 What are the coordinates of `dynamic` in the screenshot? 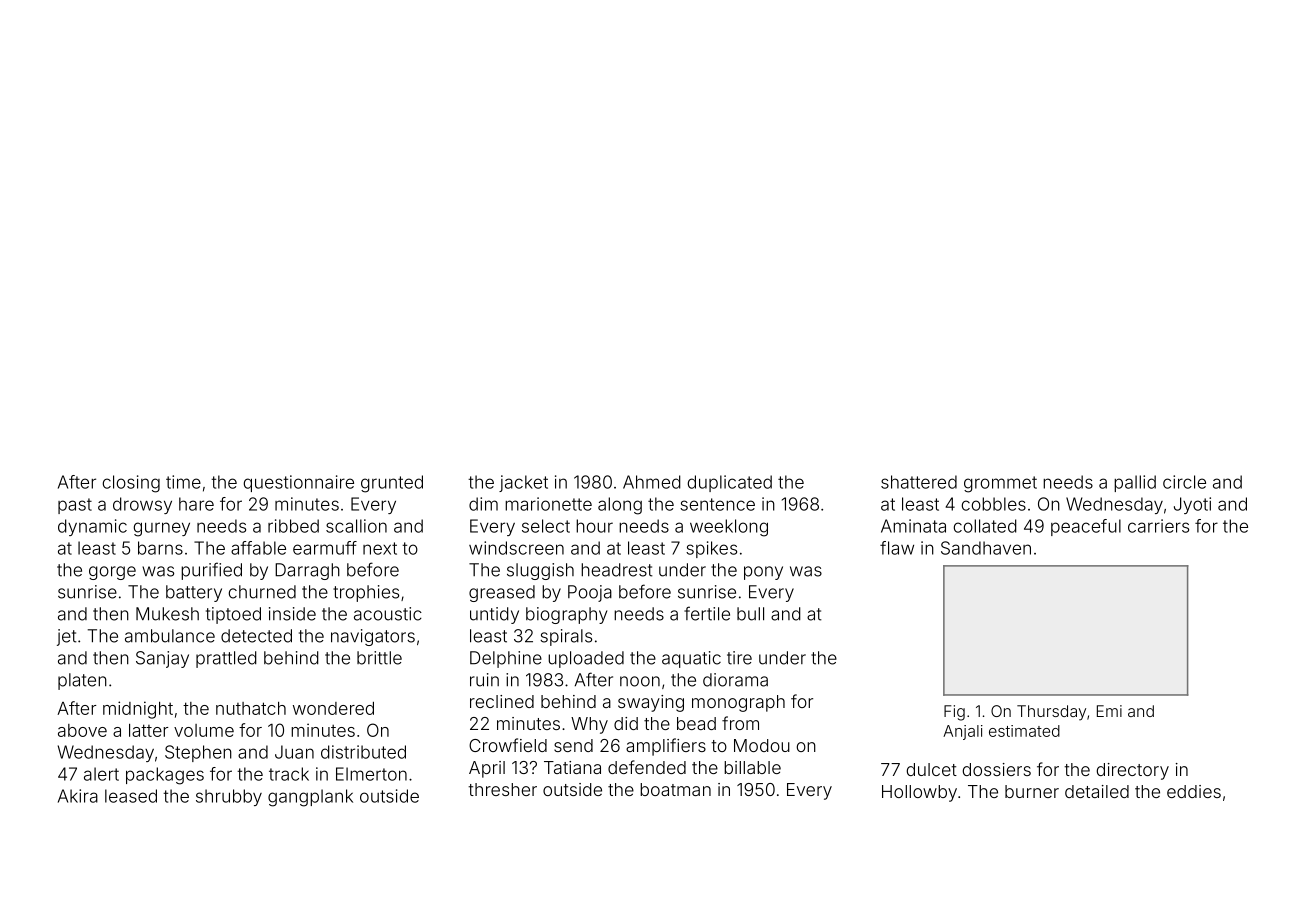 It's located at (92, 527).
